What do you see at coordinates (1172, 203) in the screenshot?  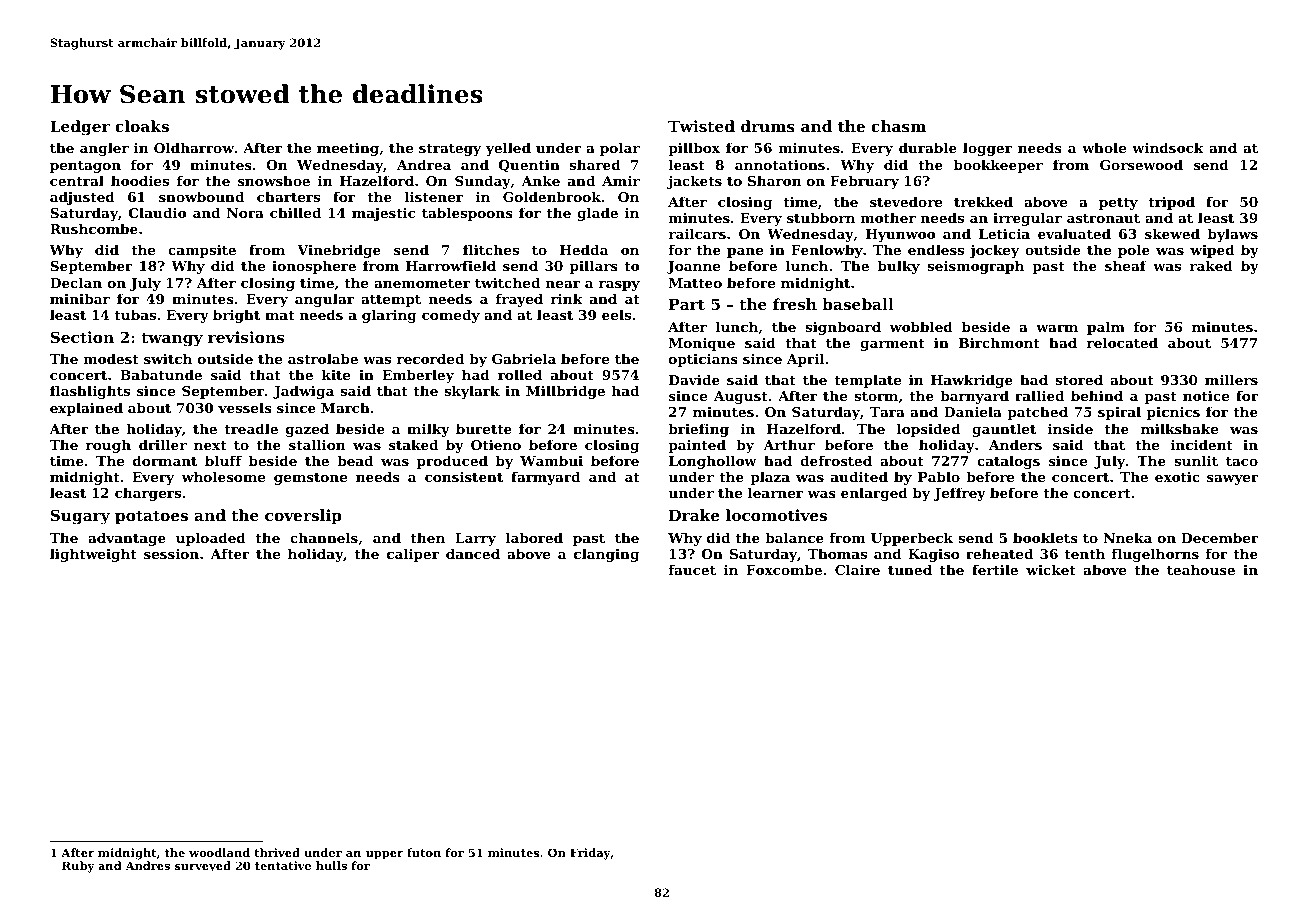 I see `tripod` at bounding box center [1172, 203].
